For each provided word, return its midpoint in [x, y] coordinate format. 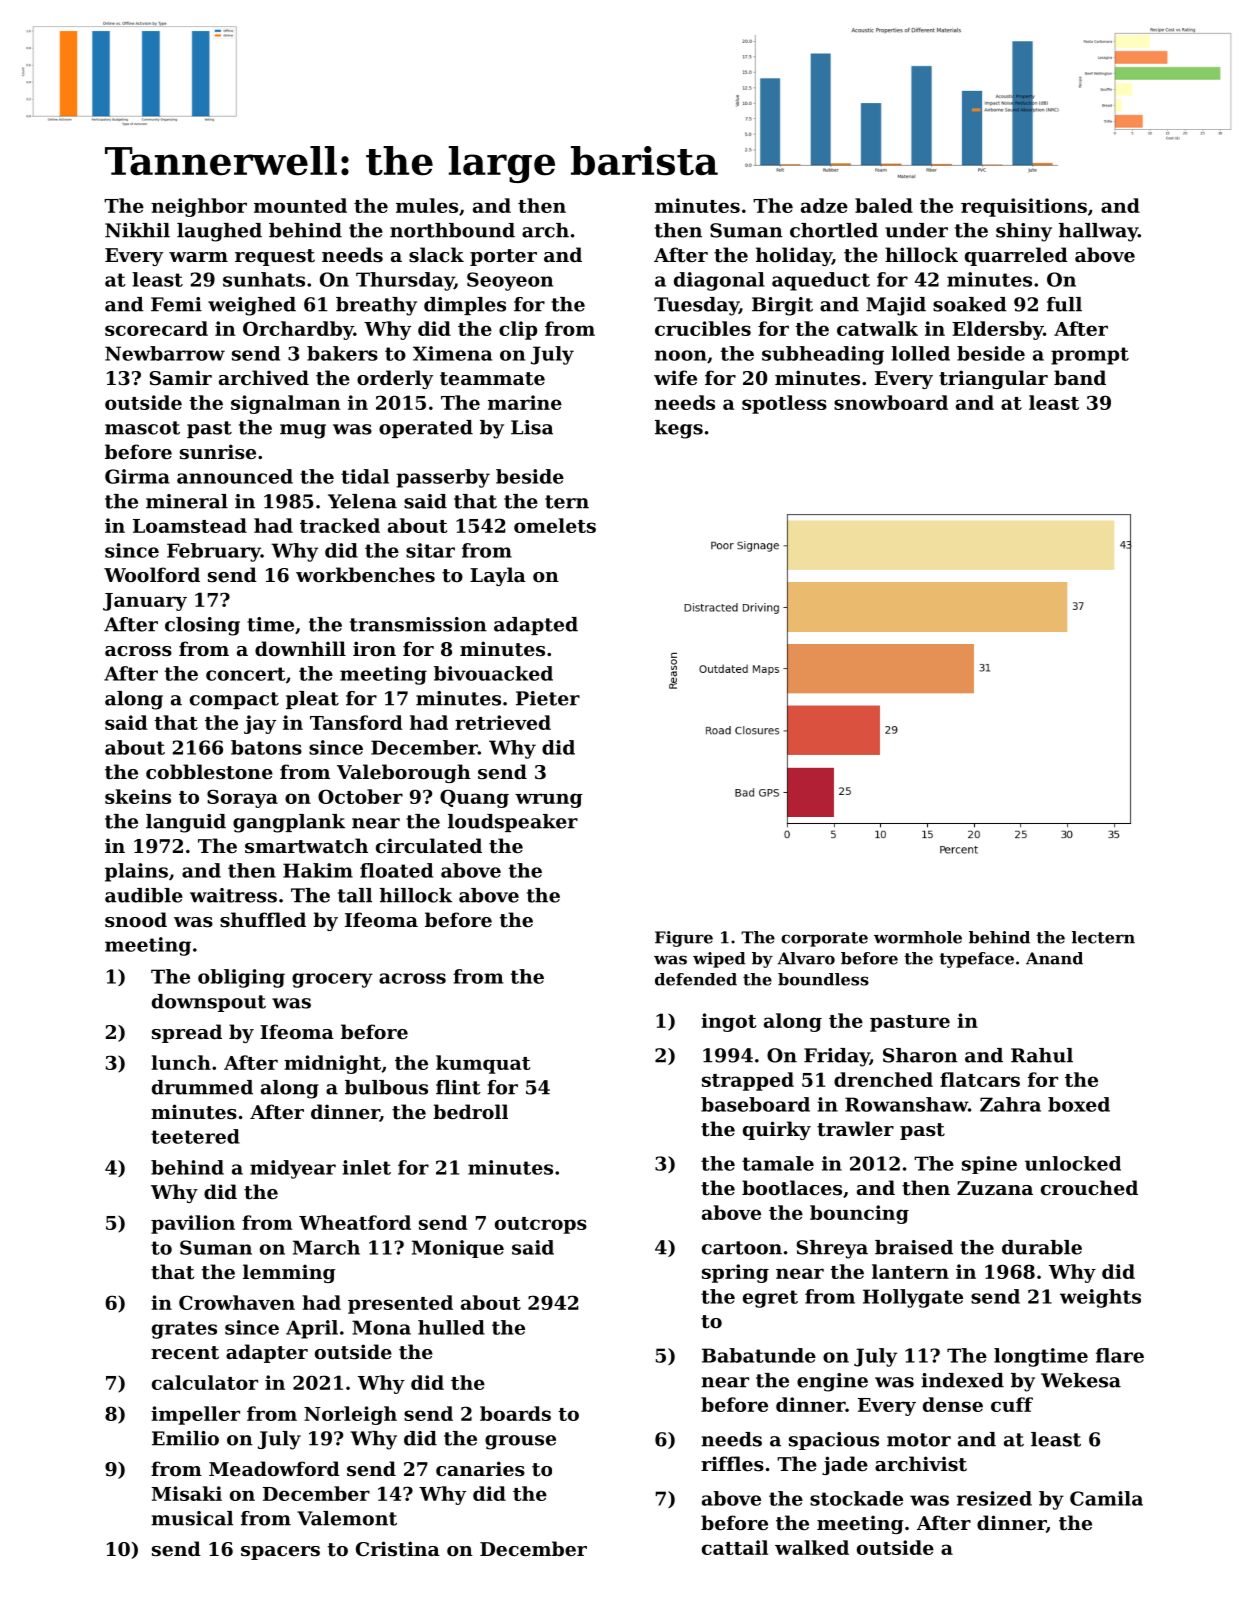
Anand [1054, 958]
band [1080, 377]
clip [518, 330]
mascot [142, 428]
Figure [684, 939]
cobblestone [209, 772]
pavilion [193, 1224]
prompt [1090, 356]
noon [681, 355]
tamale [778, 1163]
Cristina [398, 1549]
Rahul [1042, 1055]
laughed [219, 232]
